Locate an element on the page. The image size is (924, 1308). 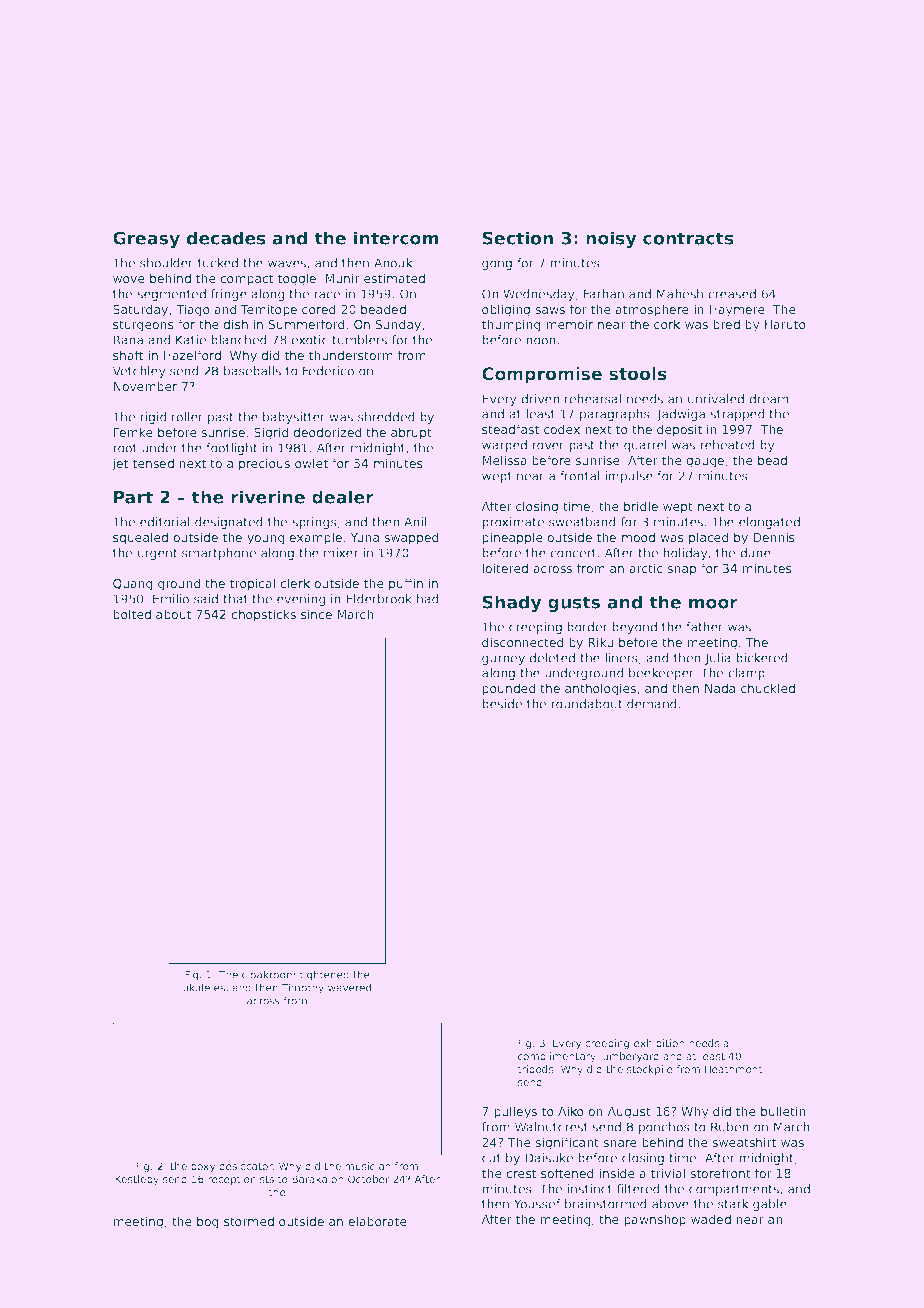
Baraka is located at coordinates (309, 1179).
